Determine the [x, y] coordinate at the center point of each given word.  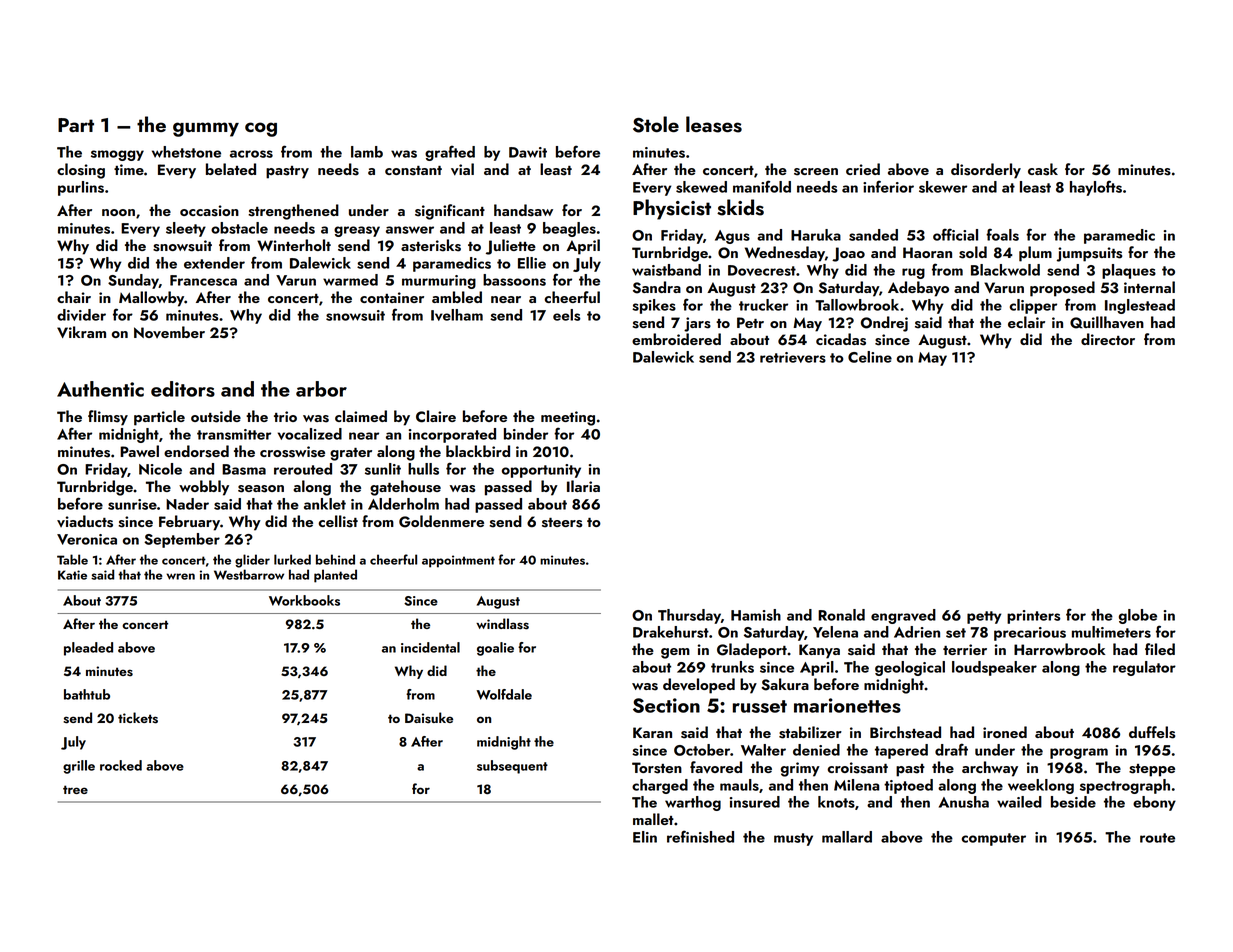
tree [75, 789]
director [1108, 339]
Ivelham [457, 315]
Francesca [203, 280]
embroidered [676, 339]
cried [863, 169]
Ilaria [583, 486]
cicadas [841, 339]
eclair [1026, 322]
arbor [321, 389]
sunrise [132, 504]
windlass [502, 624]
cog [261, 129]
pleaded [88, 649]
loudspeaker [994, 668]
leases [714, 124]
